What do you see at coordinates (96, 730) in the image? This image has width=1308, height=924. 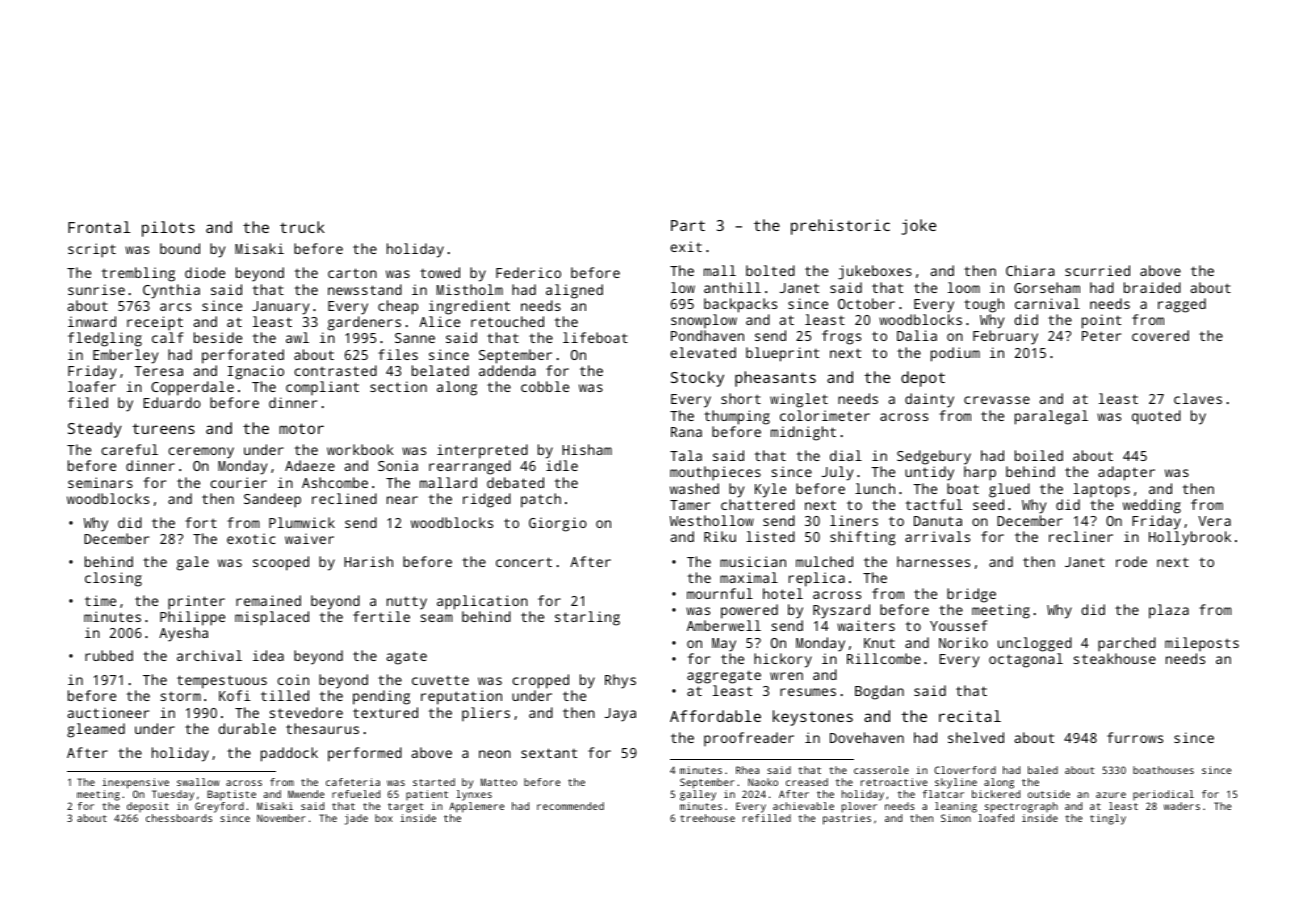 I see `gleamed` at bounding box center [96, 730].
